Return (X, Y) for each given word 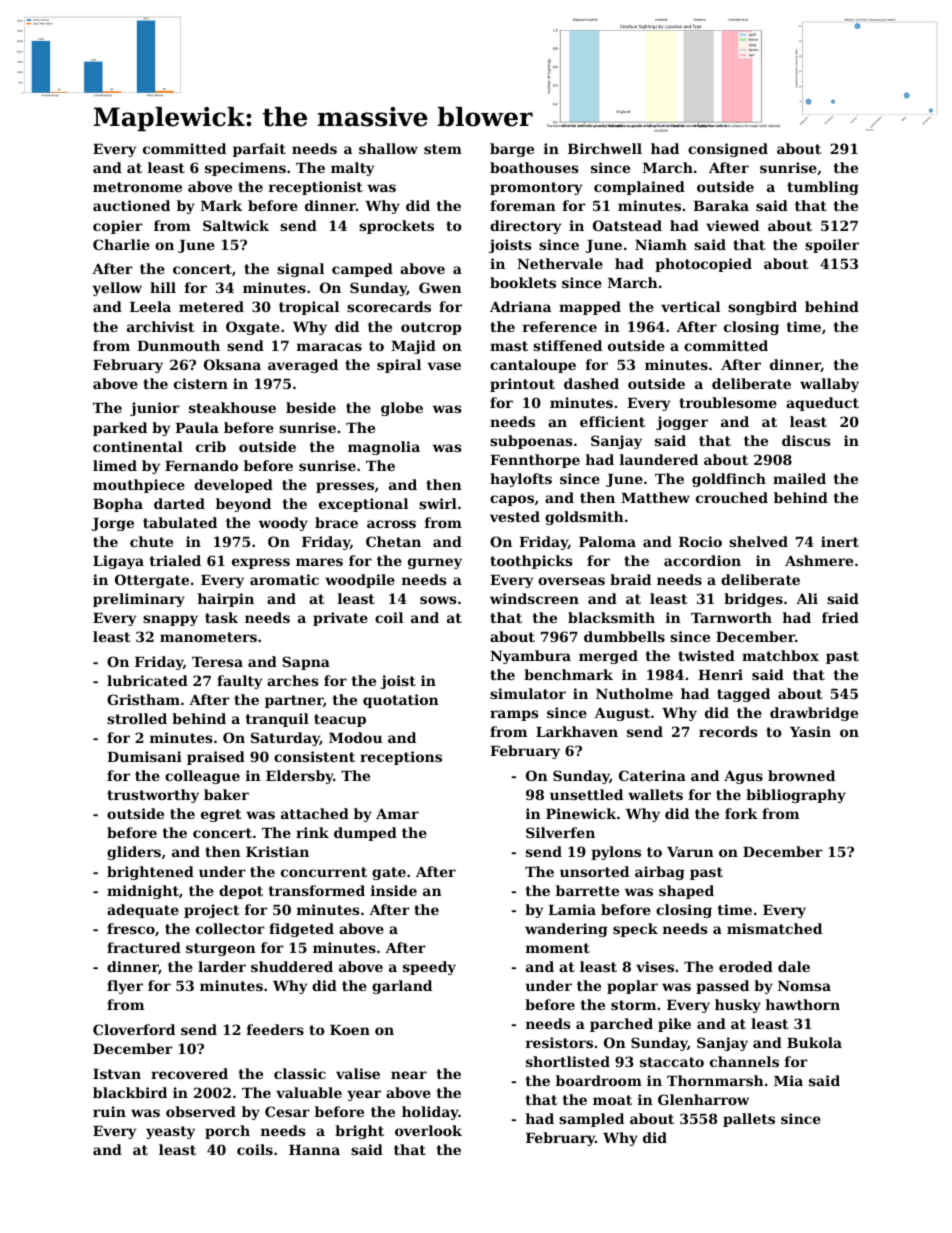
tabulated (180, 522)
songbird (762, 308)
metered (211, 306)
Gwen (440, 287)
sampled (591, 1120)
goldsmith (584, 518)
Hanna (314, 1150)
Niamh (661, 244)
